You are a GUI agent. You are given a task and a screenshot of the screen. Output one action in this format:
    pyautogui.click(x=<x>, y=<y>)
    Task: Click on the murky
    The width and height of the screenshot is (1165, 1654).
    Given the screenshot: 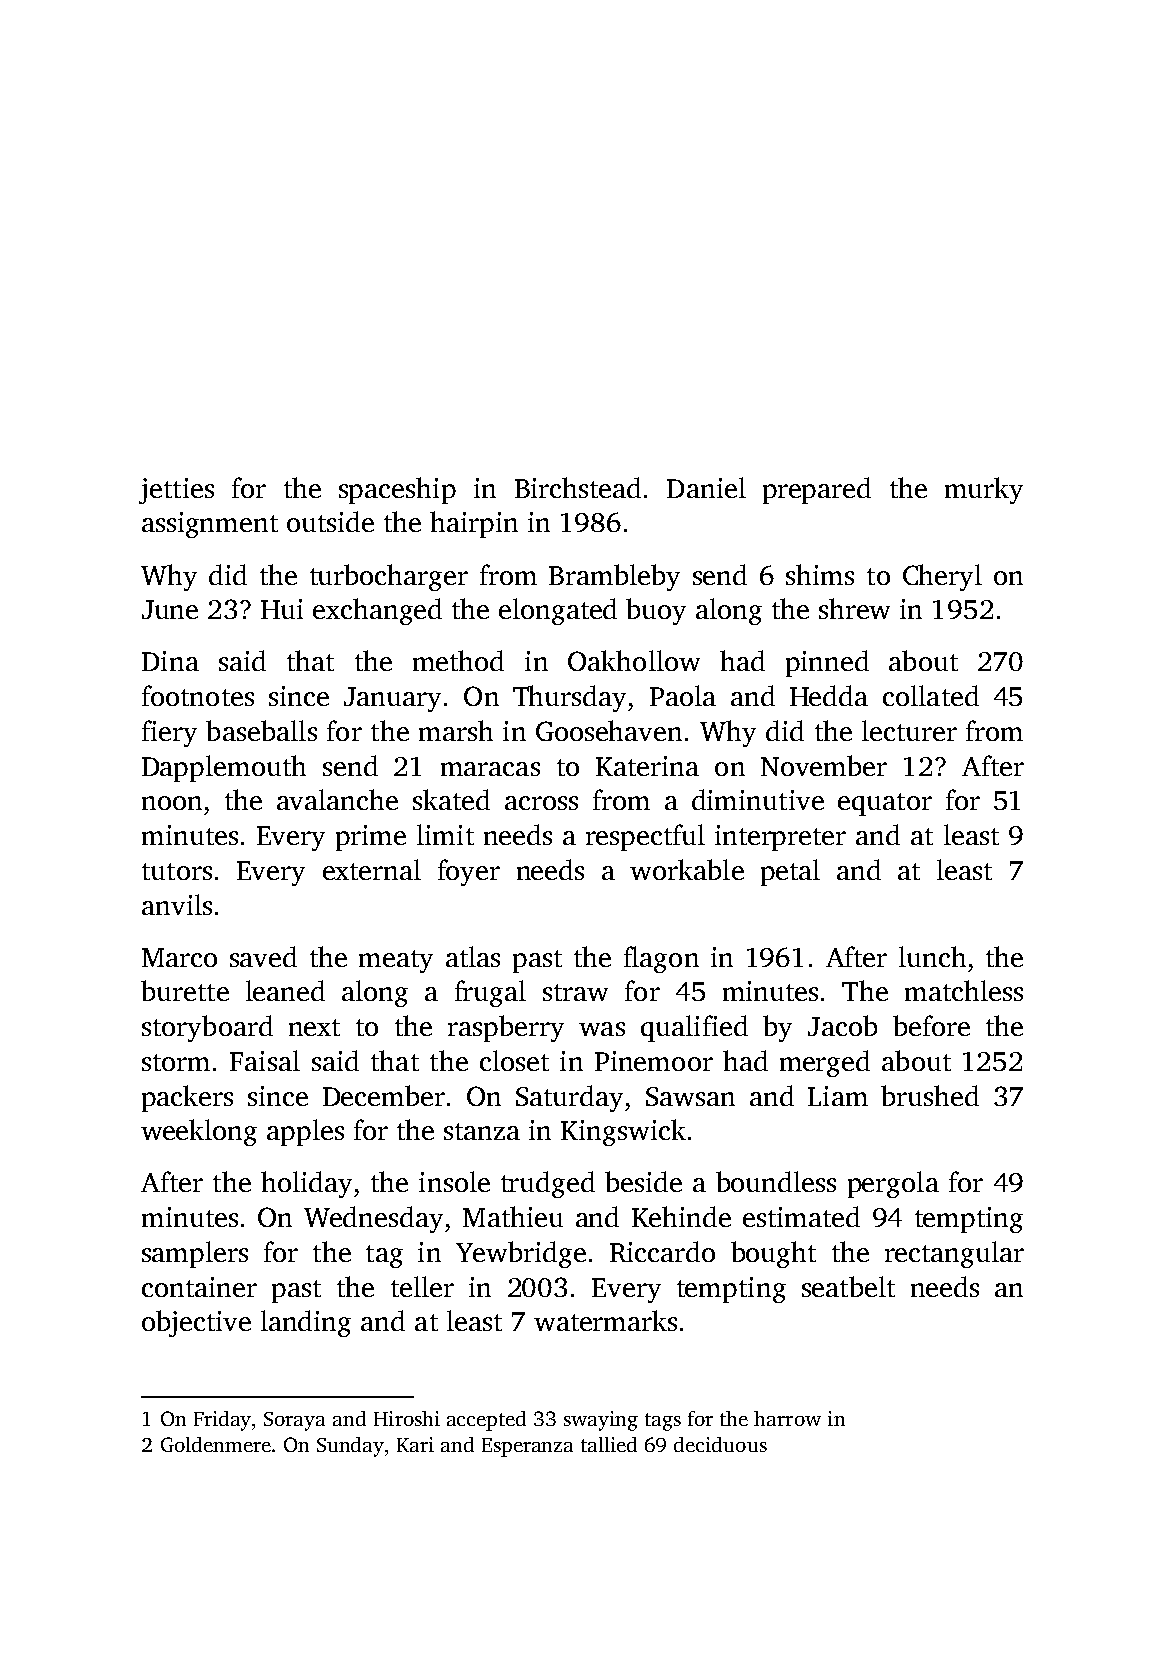 What is the action you would take?
    pyautogui.click(x=984, y=490)
